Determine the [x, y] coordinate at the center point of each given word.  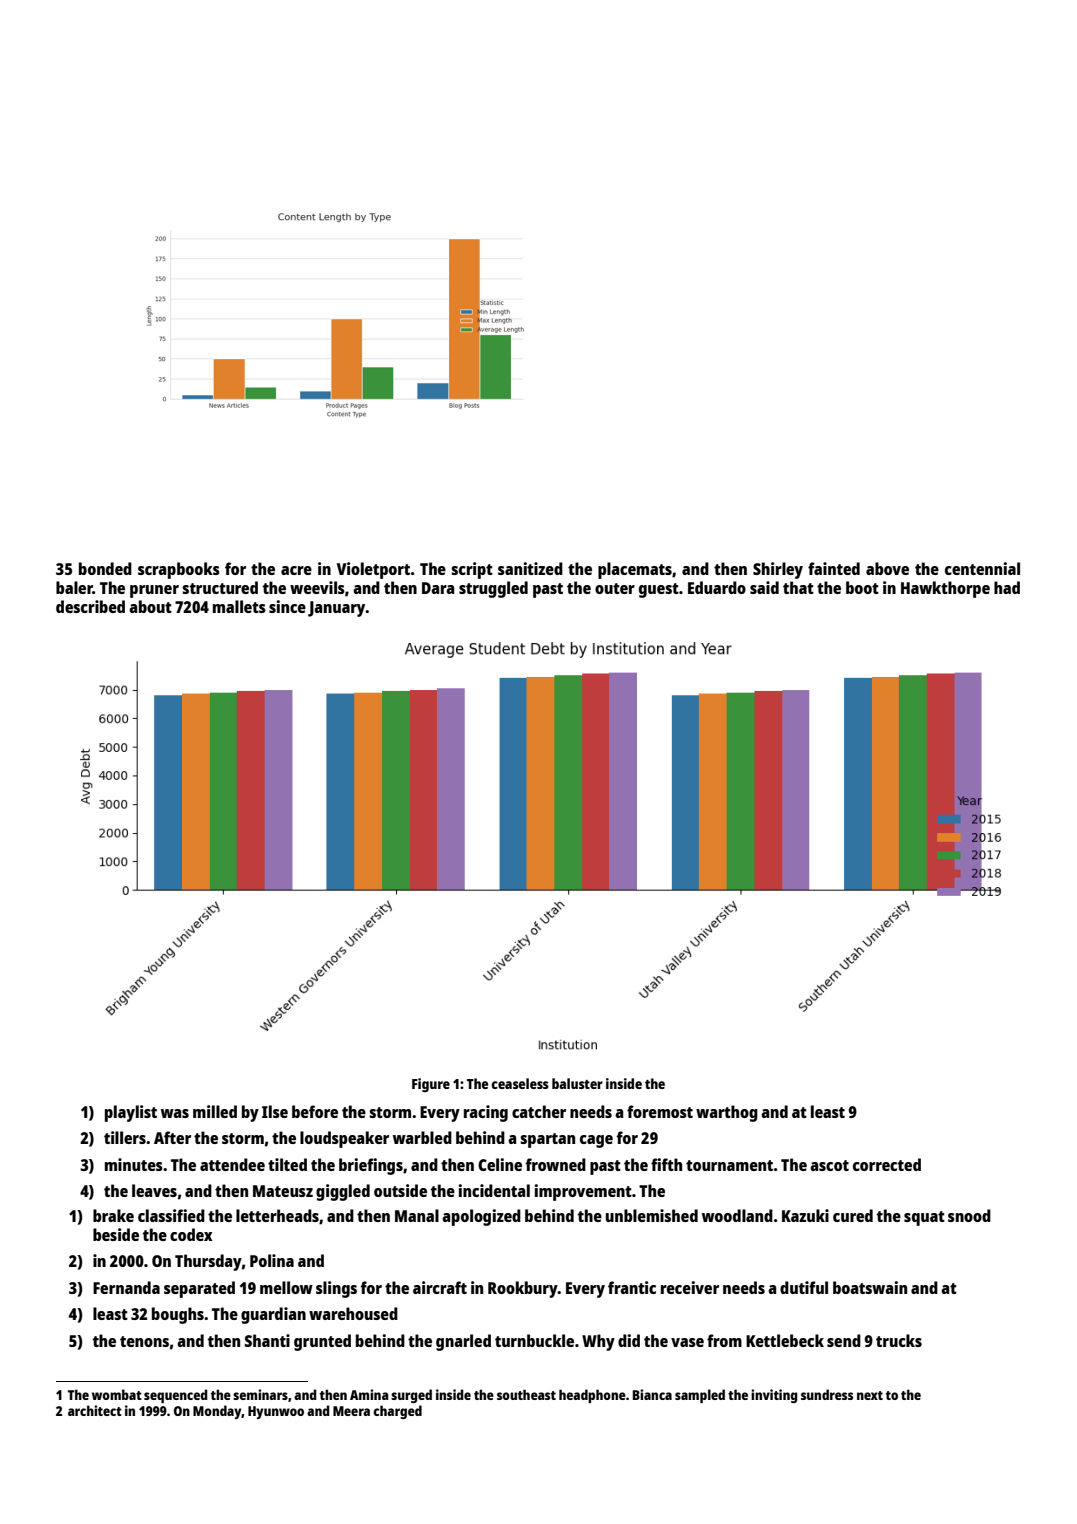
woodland [737, 1215]
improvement [583, 1192]
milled [215, 1111]
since [287, 606]
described [90, 606]
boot [862, 587]
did [629, 1340]
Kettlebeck [785, 1340]
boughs [178, 1315]
